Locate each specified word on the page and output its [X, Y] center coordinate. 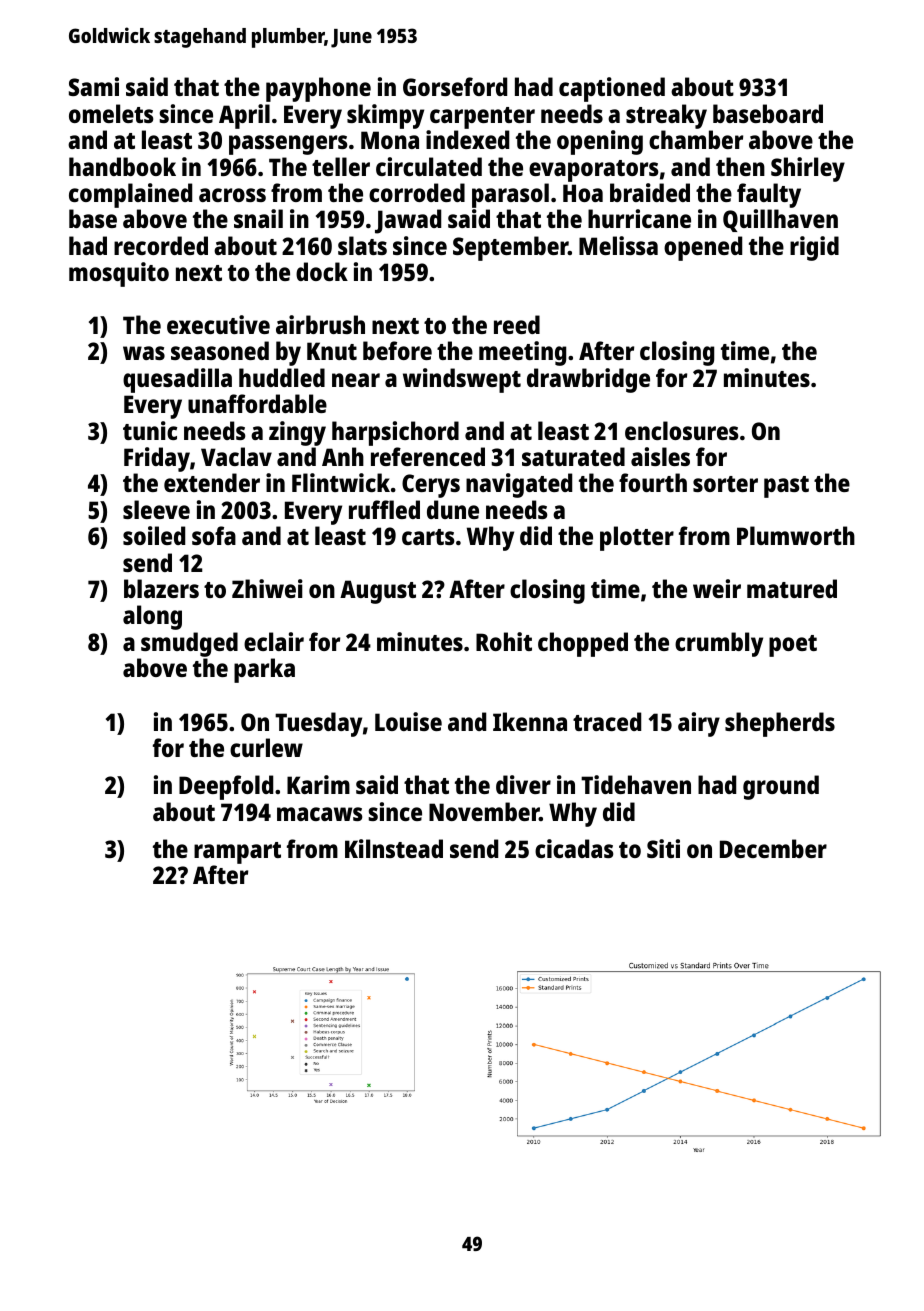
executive [218, 324]
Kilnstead [394, 848]
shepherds [780, 724]
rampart [237, 853]
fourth [653, 482]
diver [523, 784]
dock [322, 271]
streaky [666, 116]
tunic [150, 430]
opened [703, 248]
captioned [612, 89]
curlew [266, 747]
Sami [94, 86]
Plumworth [796, 535]
